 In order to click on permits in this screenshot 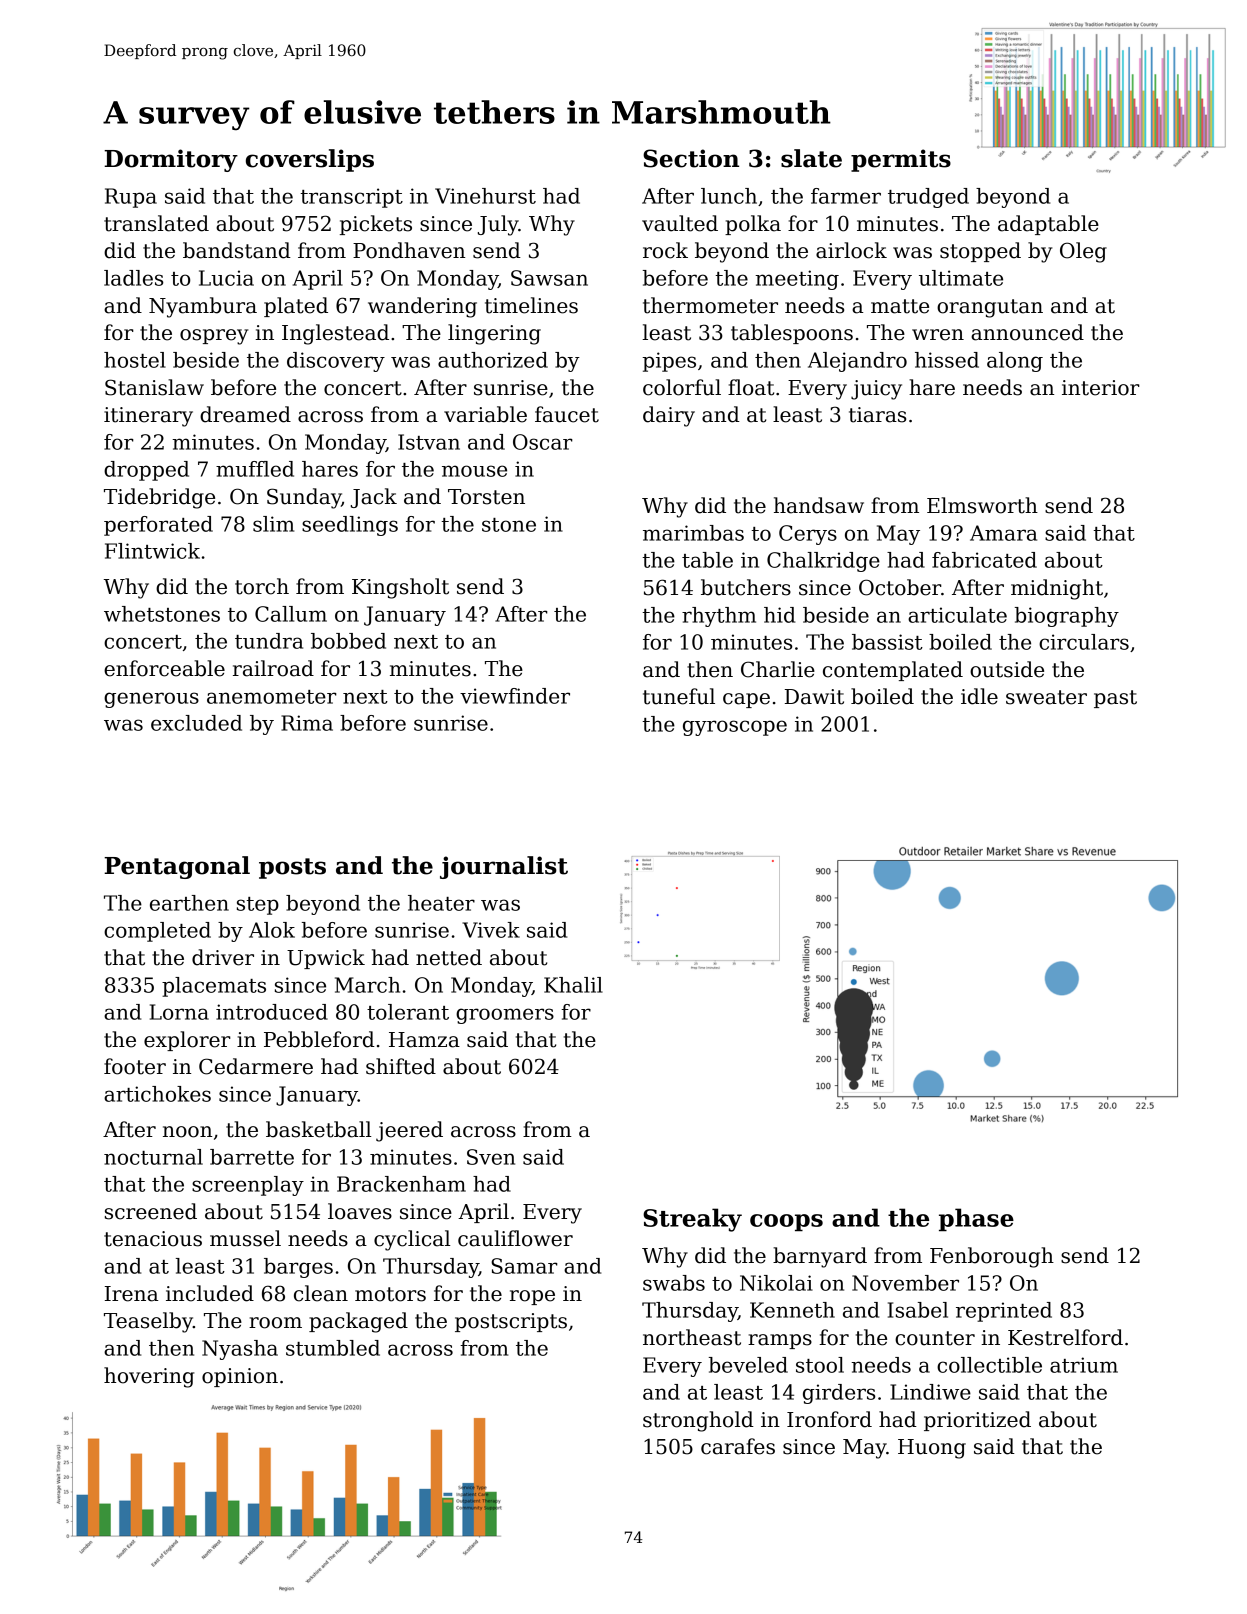, I will do `click(901, 160)`.
